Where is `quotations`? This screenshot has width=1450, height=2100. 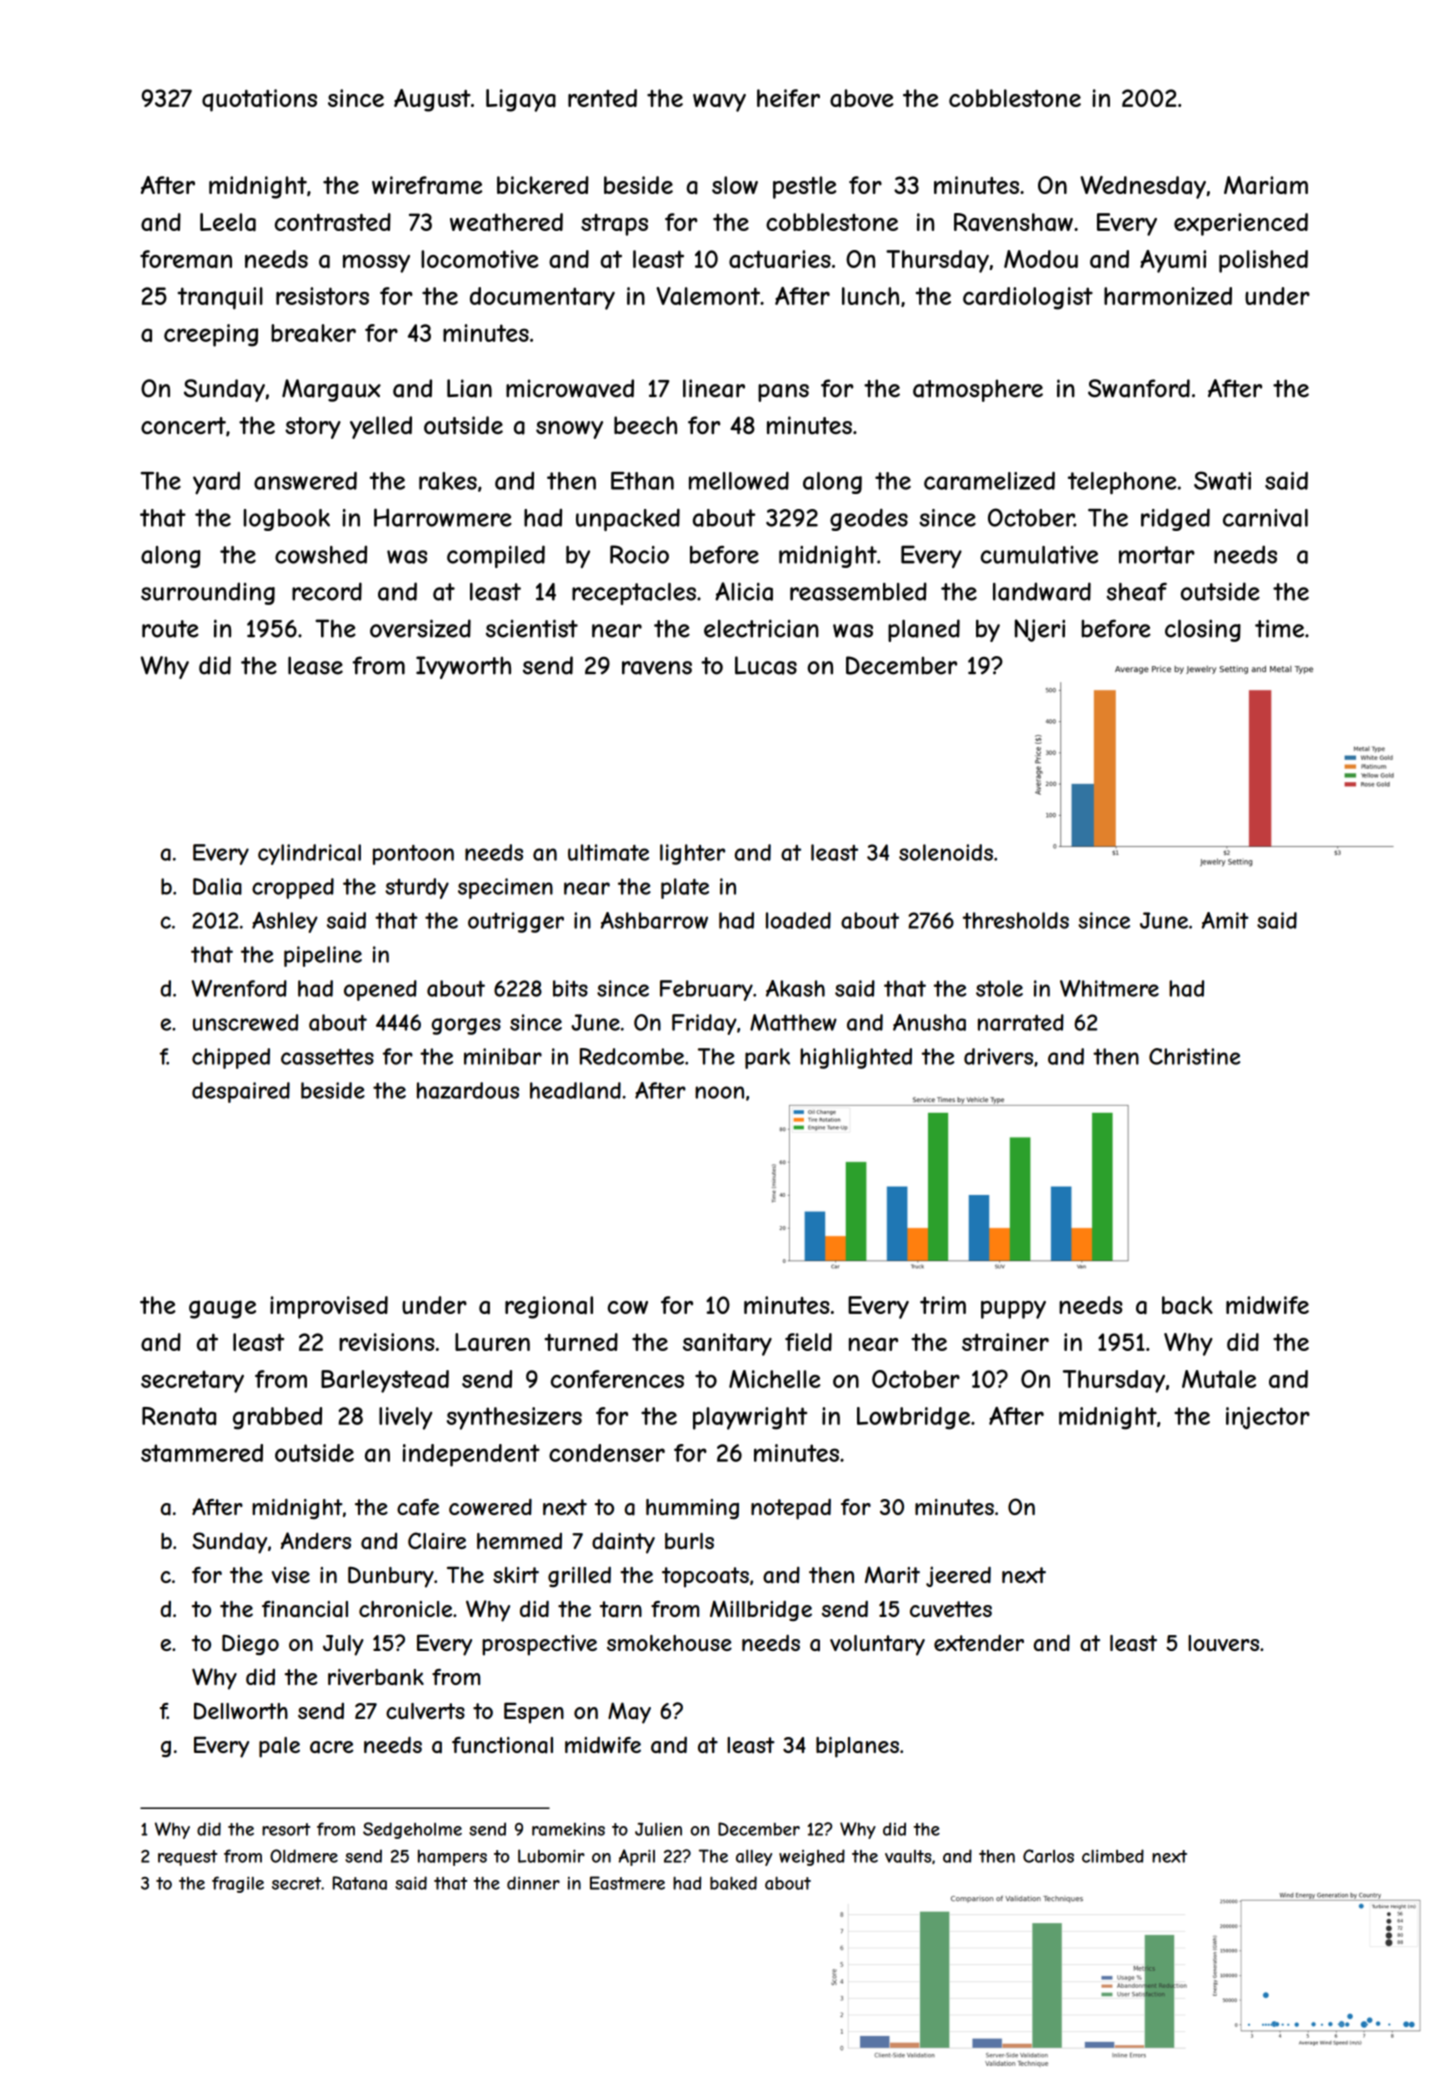
quotations is located at coordinates (259, 100).
